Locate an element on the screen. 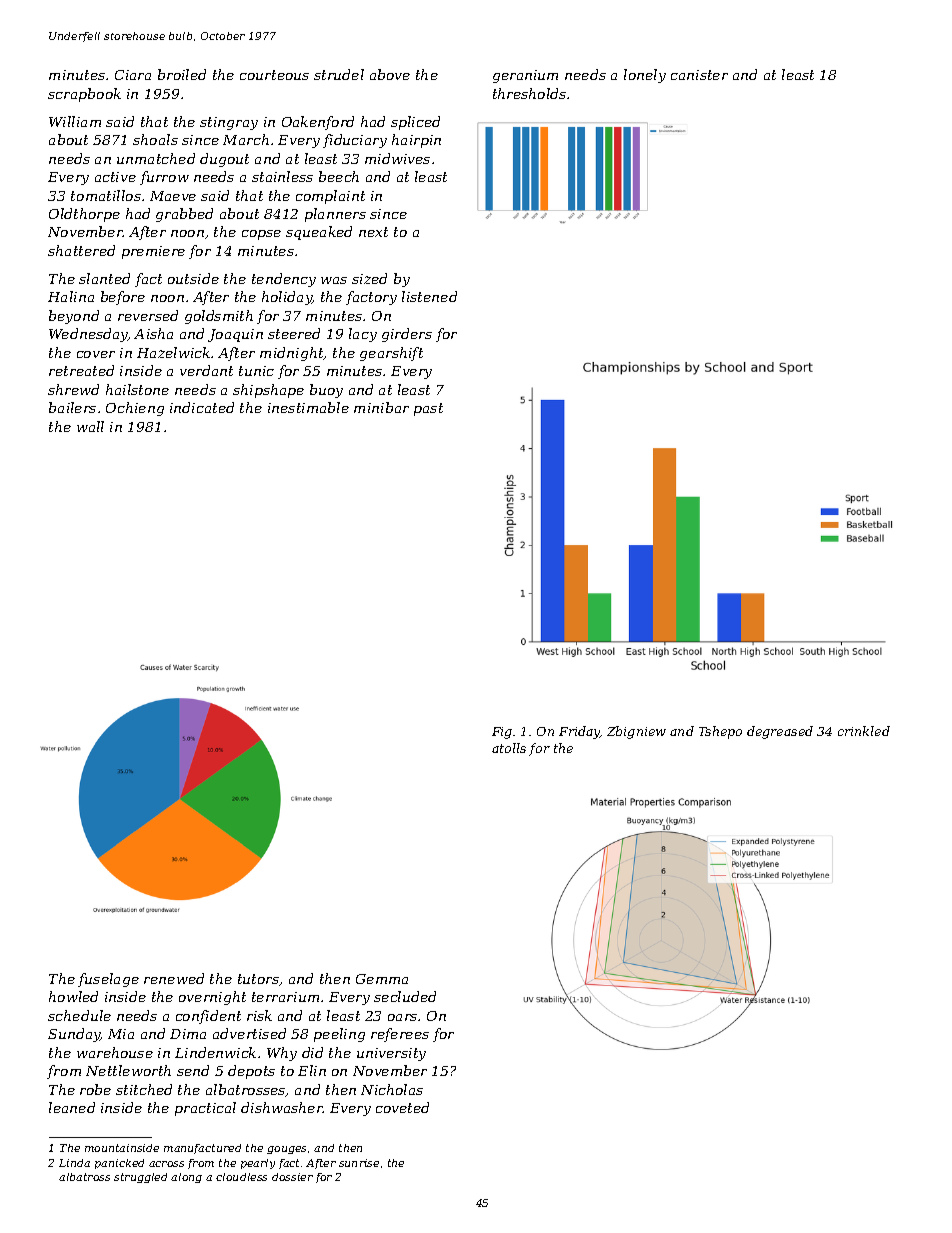 The height and width of the screenshot is (1233, 952). referees is located at coordinates (400, 1035).
